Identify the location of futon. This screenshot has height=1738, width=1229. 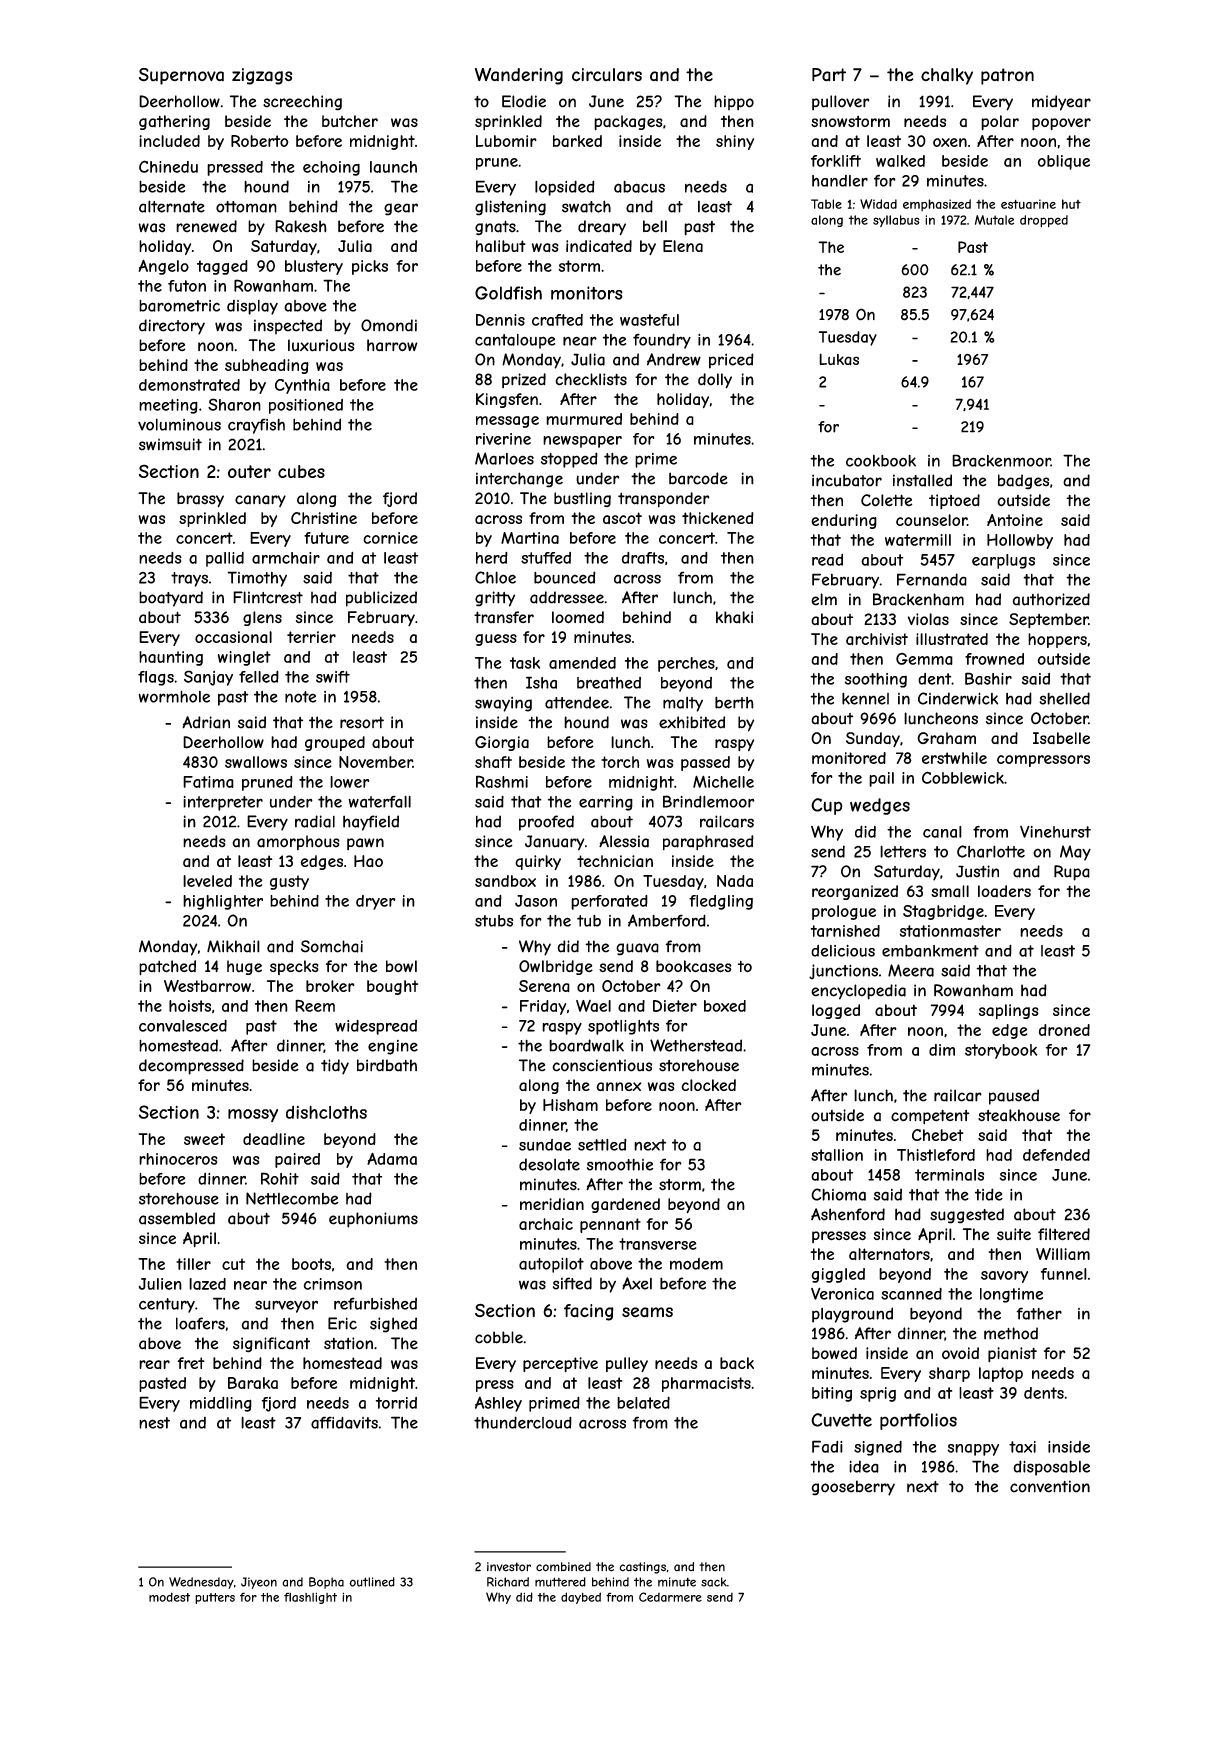
(187, 286).
